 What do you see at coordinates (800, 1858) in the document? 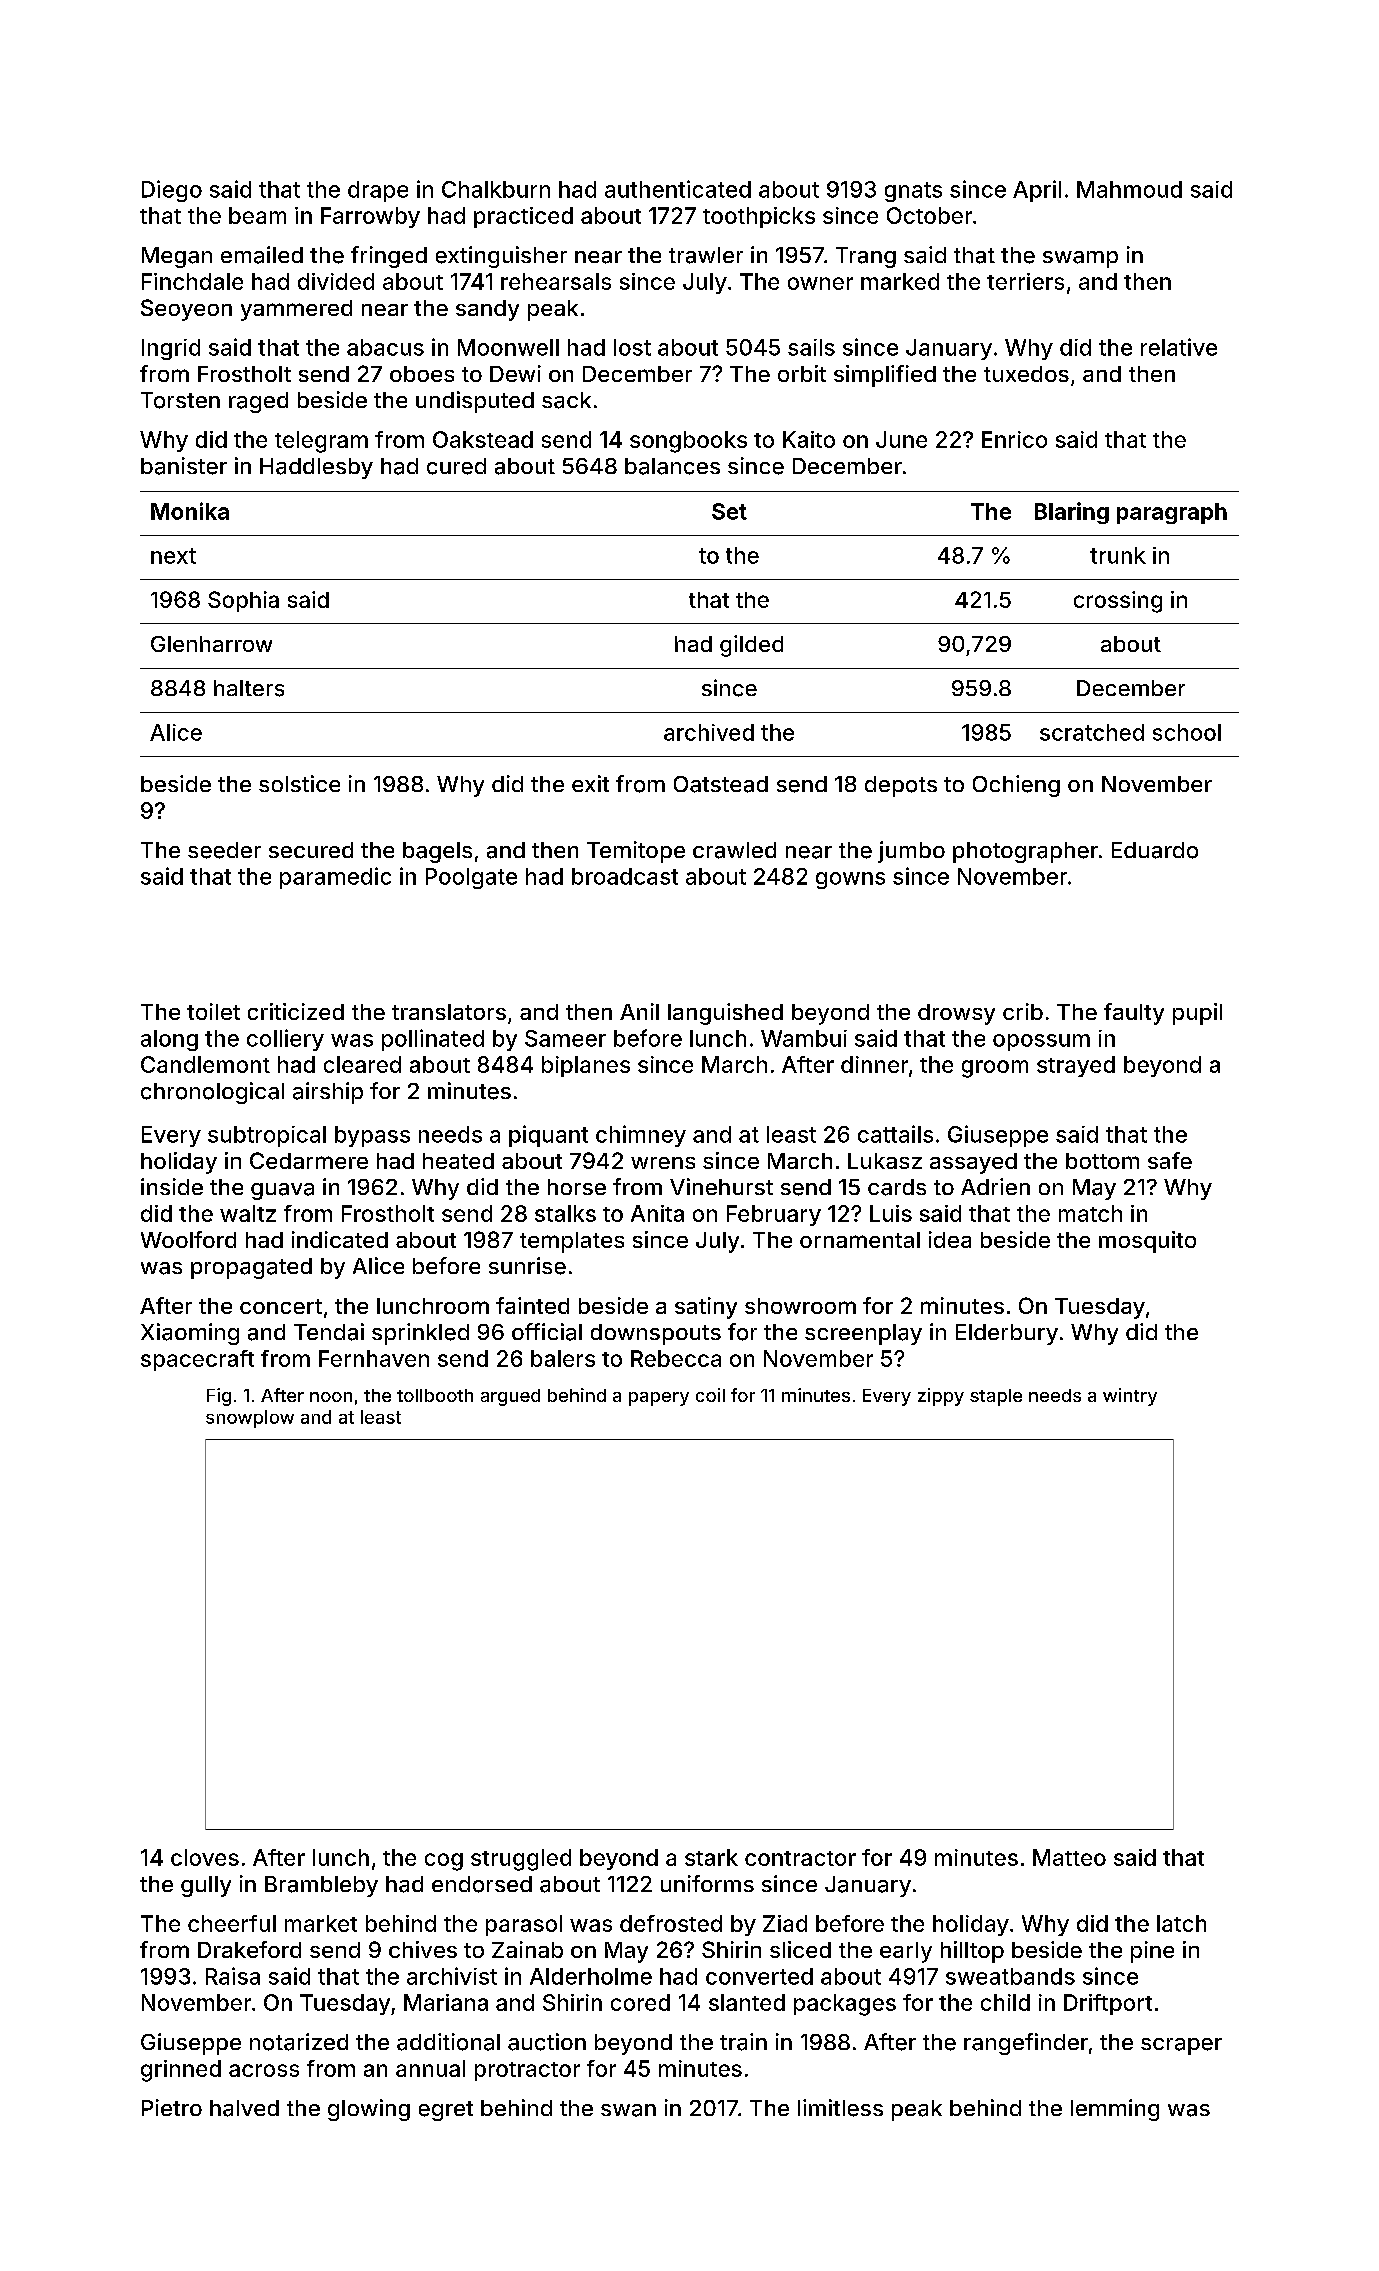
I see `contractor` at bounding box center [800, 1858].
